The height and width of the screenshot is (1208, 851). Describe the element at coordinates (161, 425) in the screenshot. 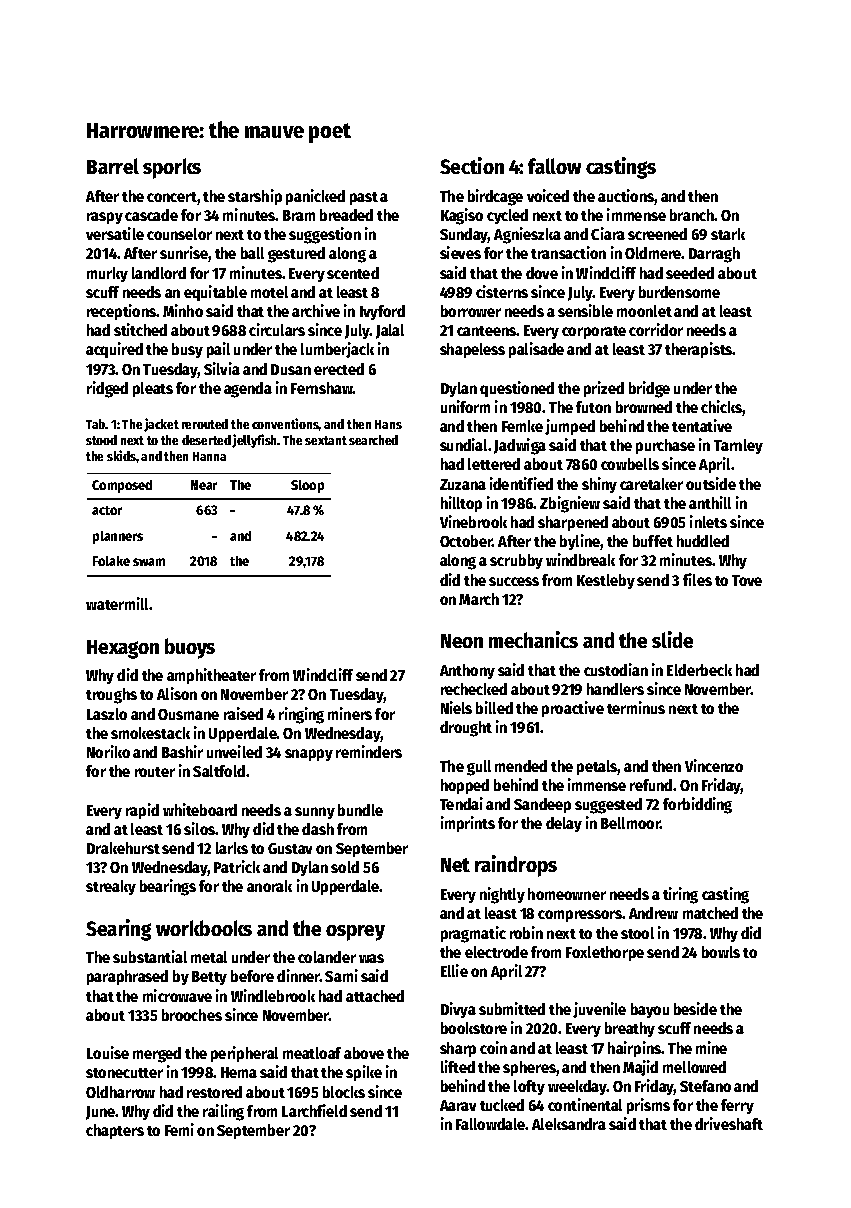

I see `jacket` at that location.
